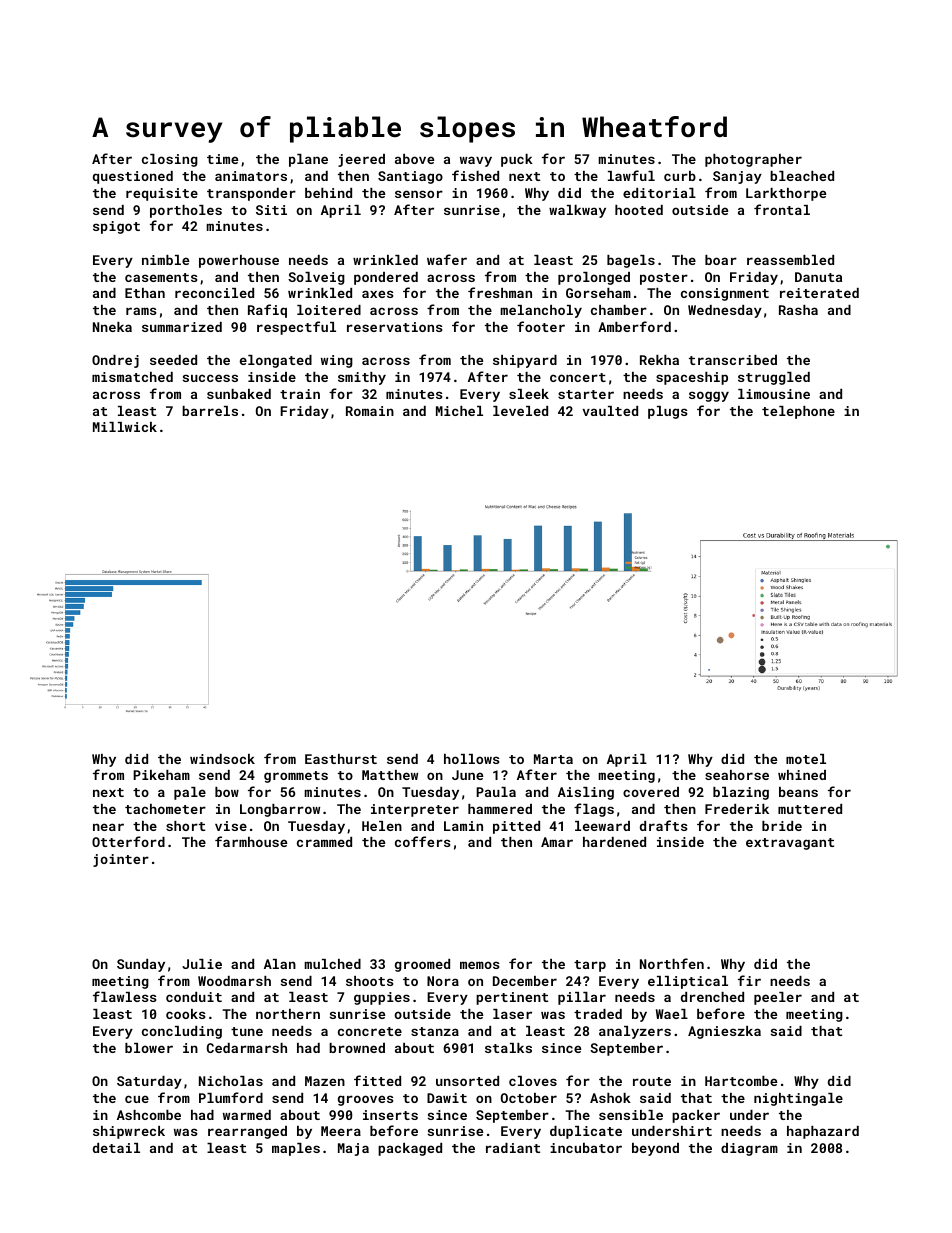 The width and height of the screenshot is (952, 1233). I want to click on telephone, so click(798, 412).
